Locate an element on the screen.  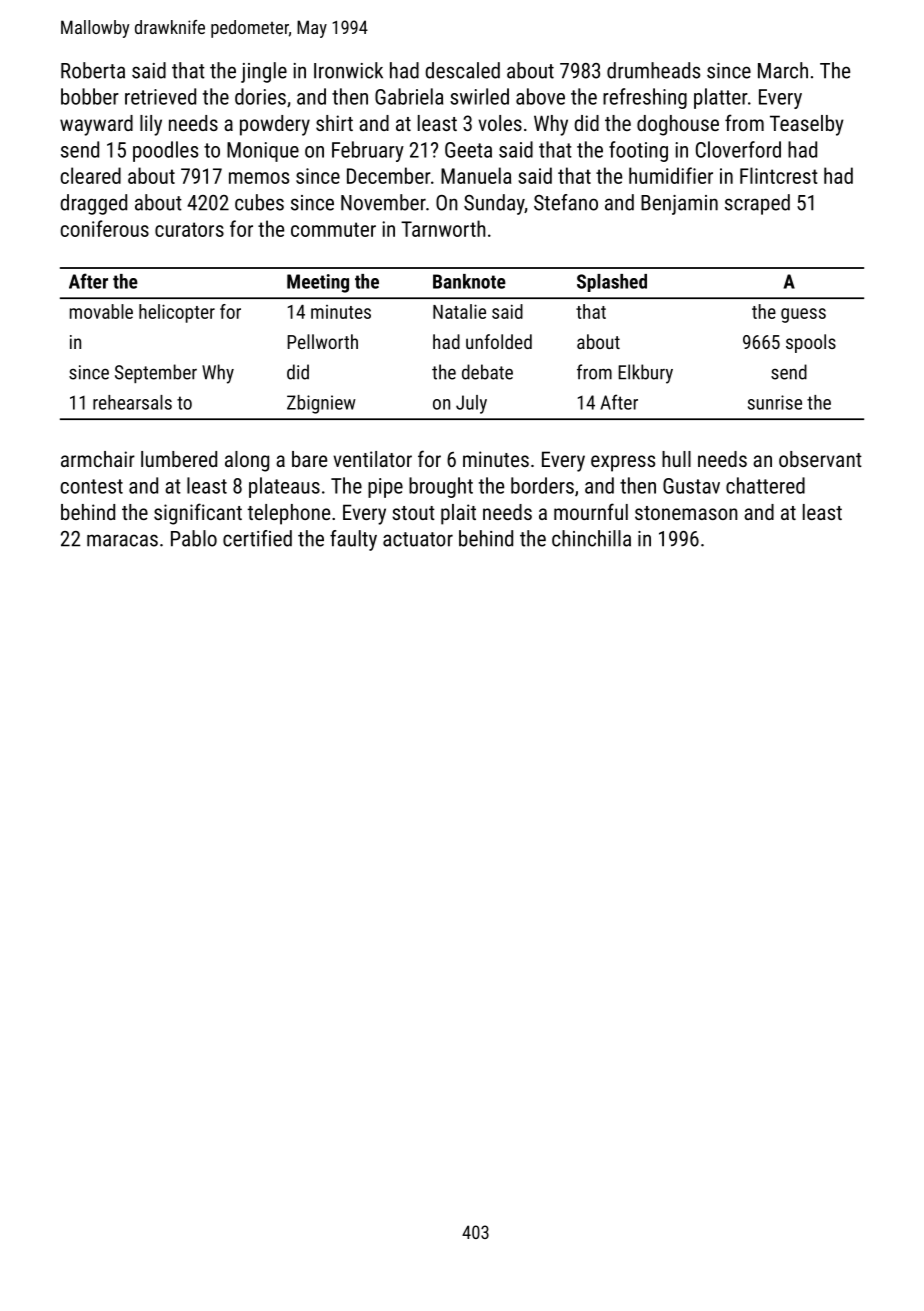
scraped is located at coordinates (757, 204).
